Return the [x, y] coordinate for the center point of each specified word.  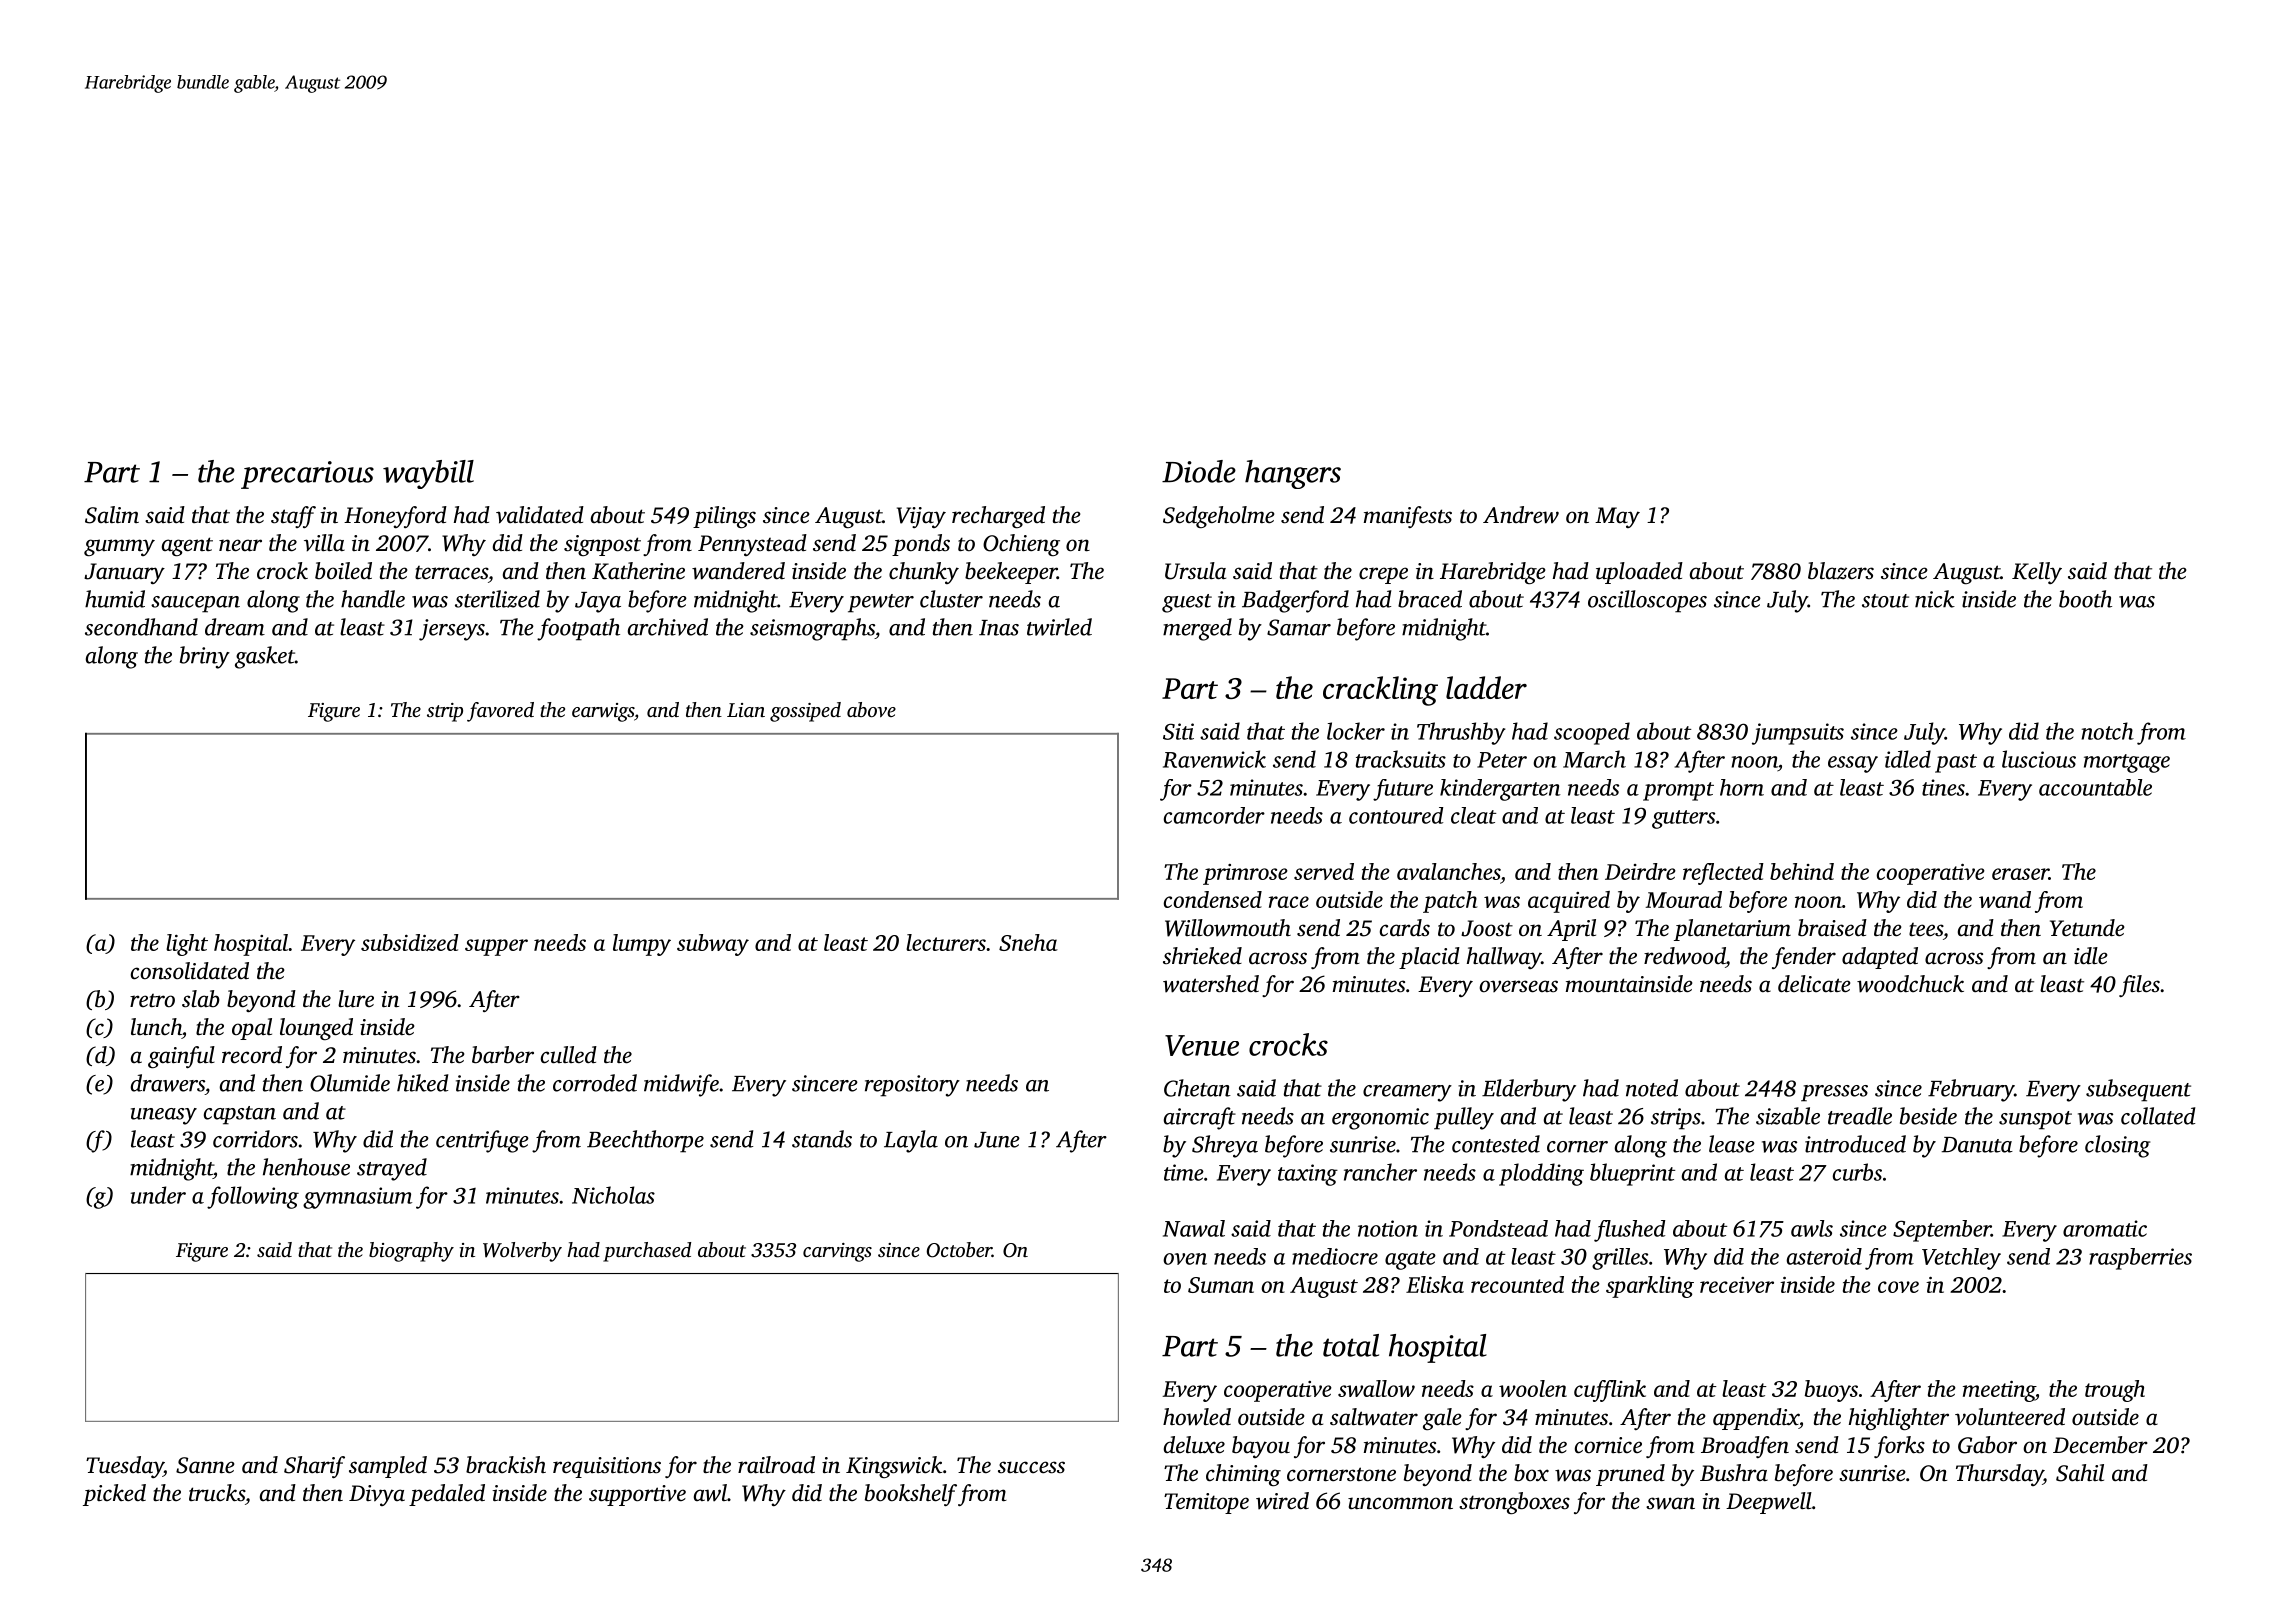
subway [713, 945]
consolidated [190, 971]
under [158, 1195]
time [1184, 1172]
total [1351, 1345]
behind [1802, 871]
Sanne [205, 1465]
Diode [1199, 471]
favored [500, 712]
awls [1812, 1228]
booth [2085, 599]
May [1617, 517]
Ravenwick [1214, 759]
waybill [428, 474]
